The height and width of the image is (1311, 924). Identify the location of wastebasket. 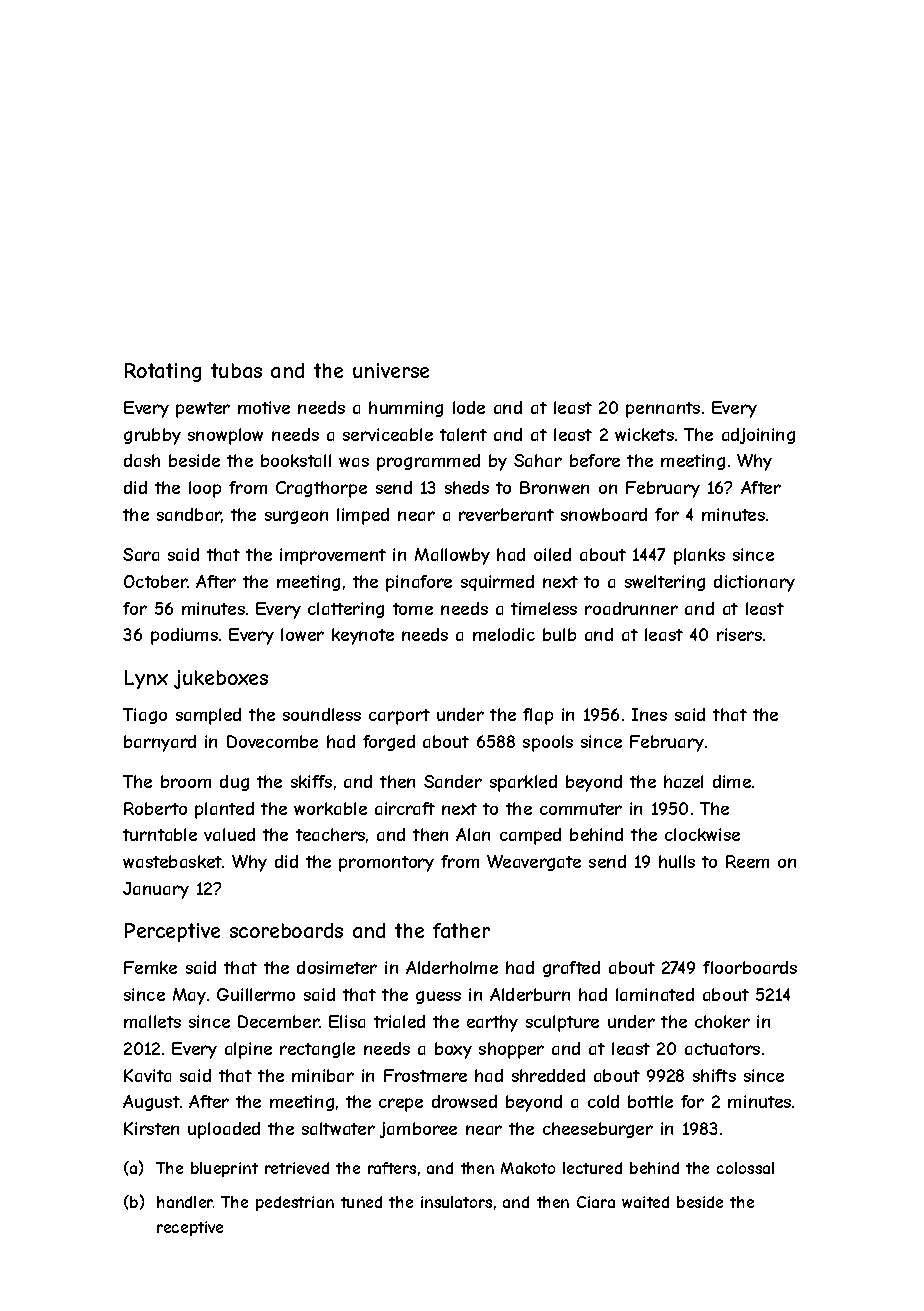
(172, 861).
